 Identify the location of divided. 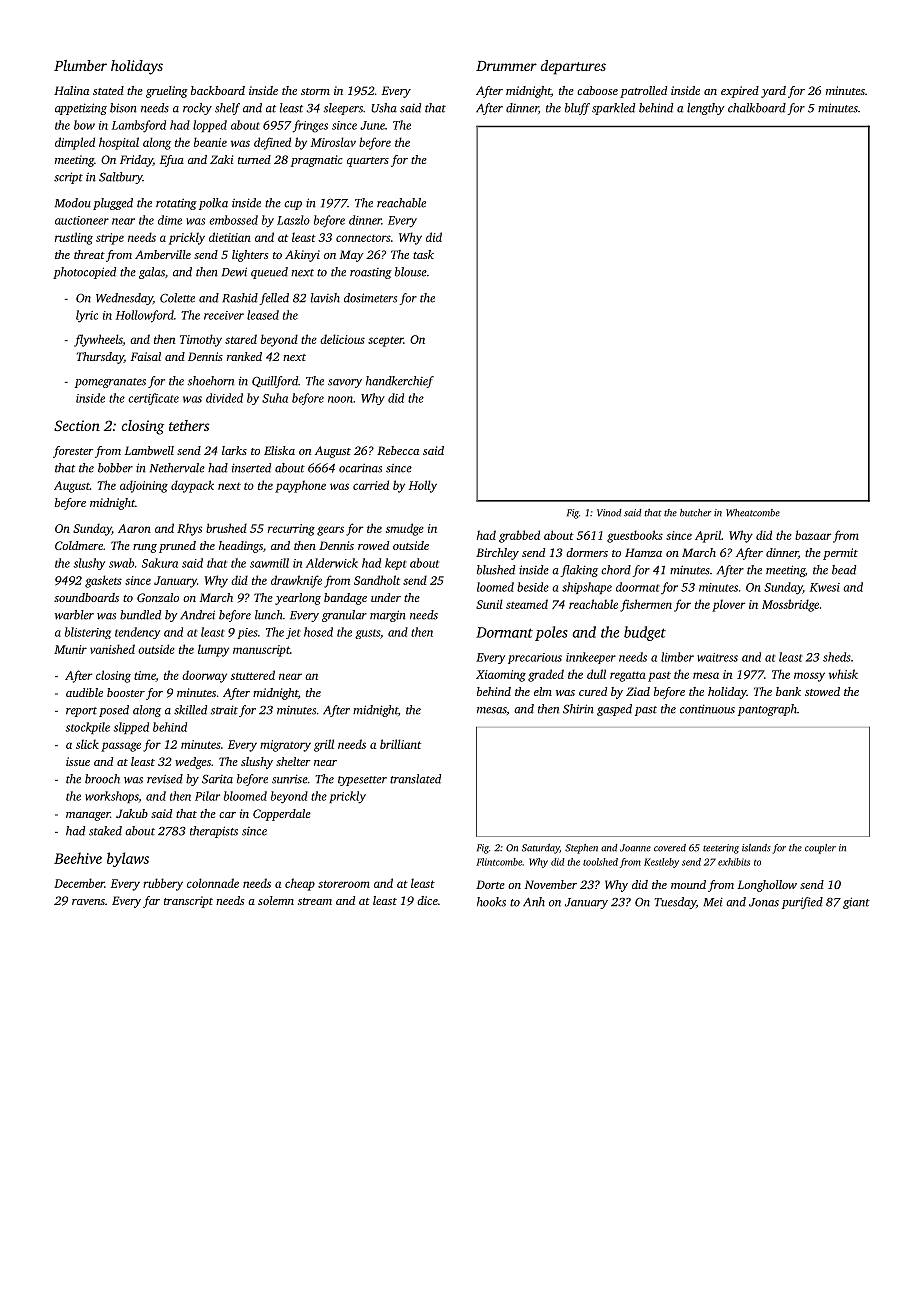
(224, 398).
